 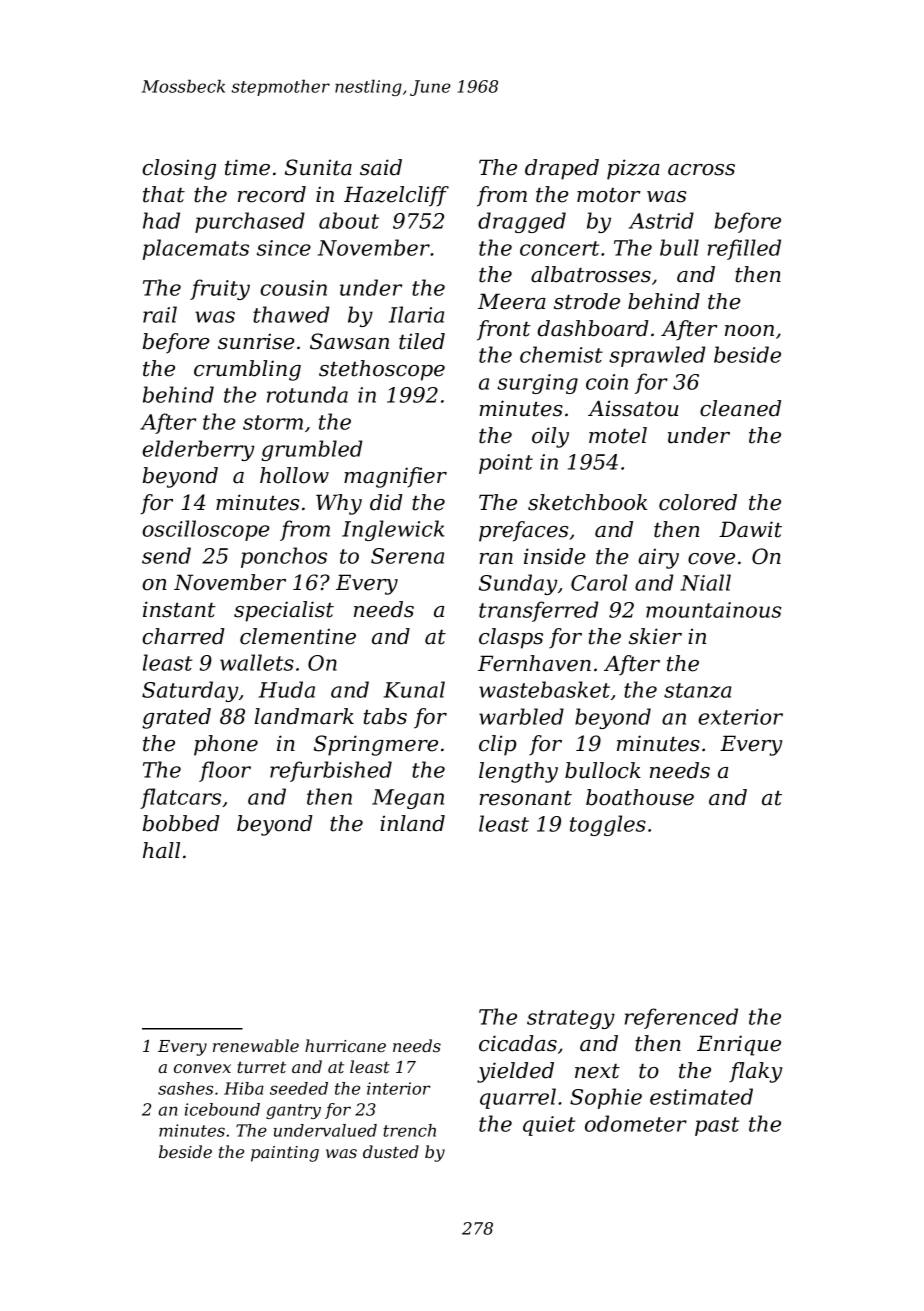 What do you see at coordinates (198, 450) in the image?
I see `elderberry` at bounding box center [198, 450].
